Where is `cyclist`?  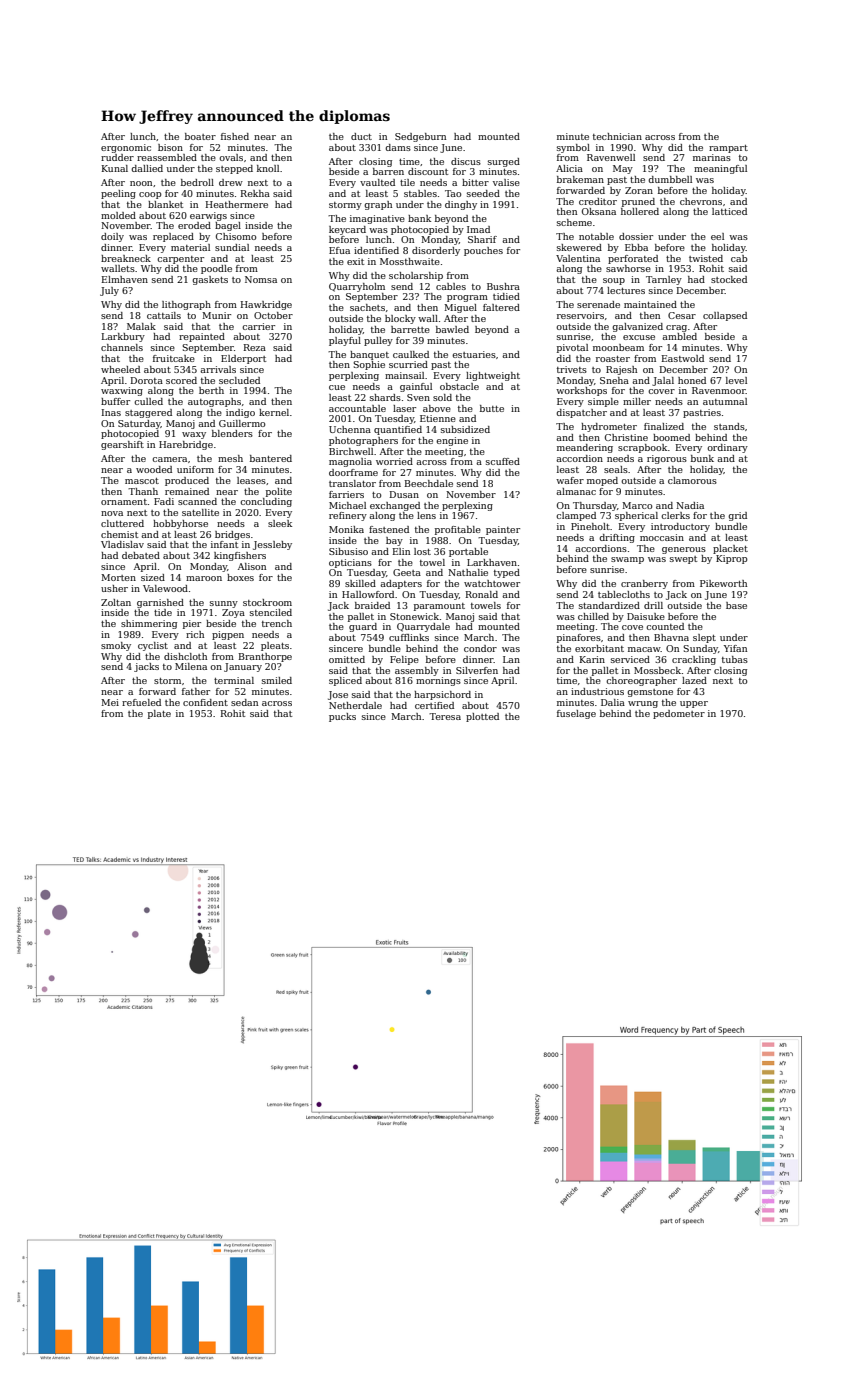 cyclist is located at coordinates (153, 646).
